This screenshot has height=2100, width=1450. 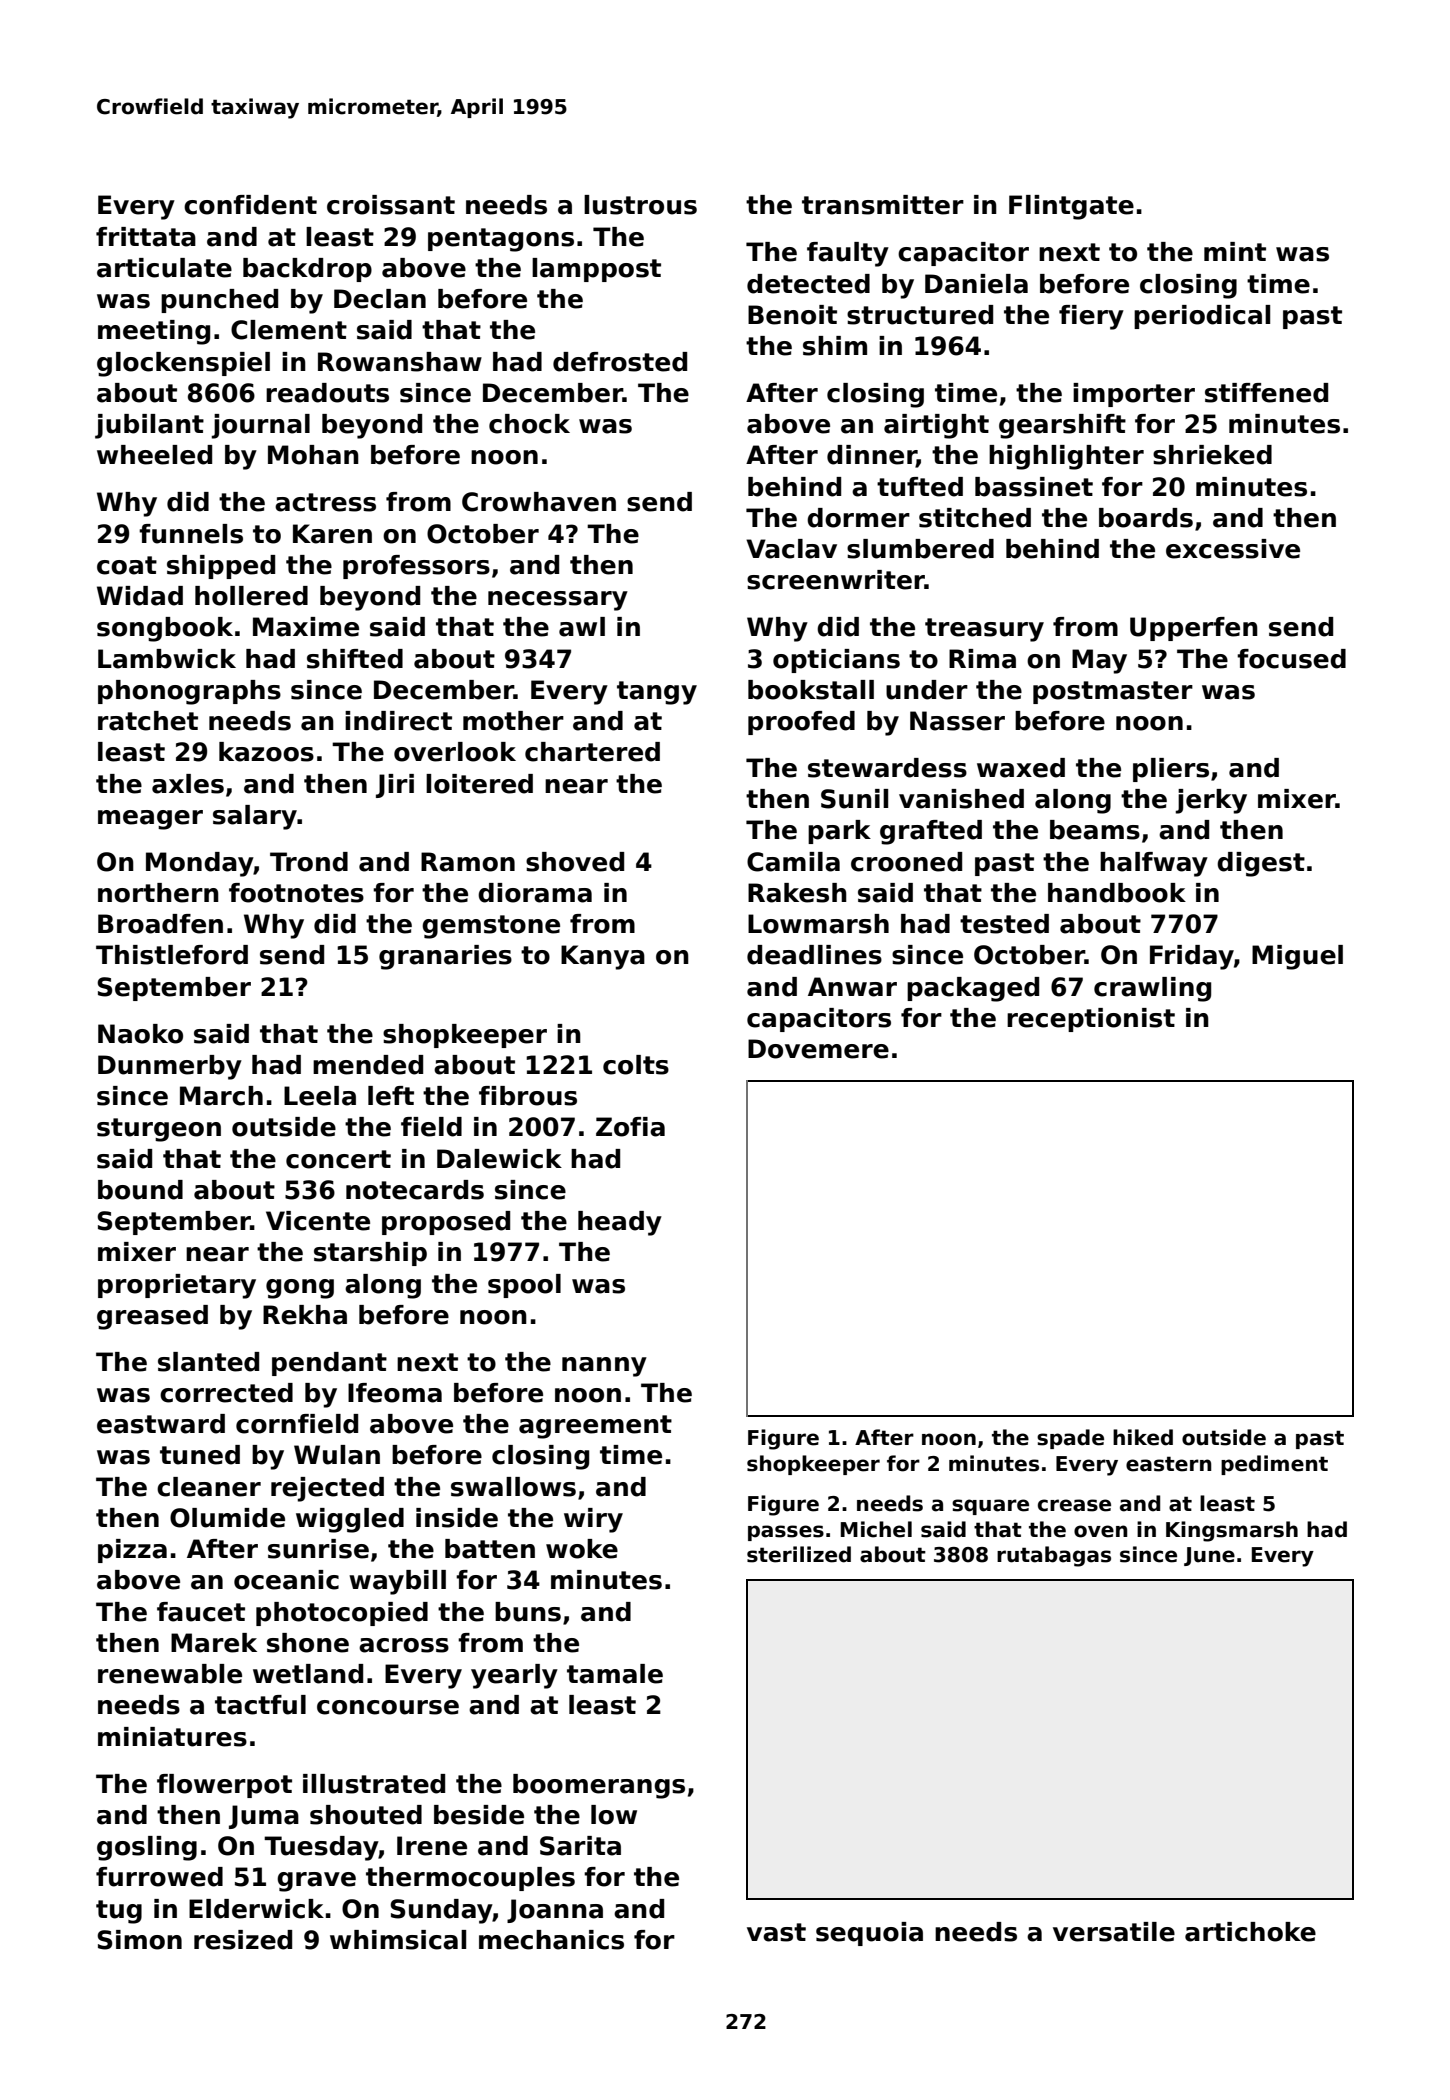 I want to click on crawling, so click(x=1152, y=989).
